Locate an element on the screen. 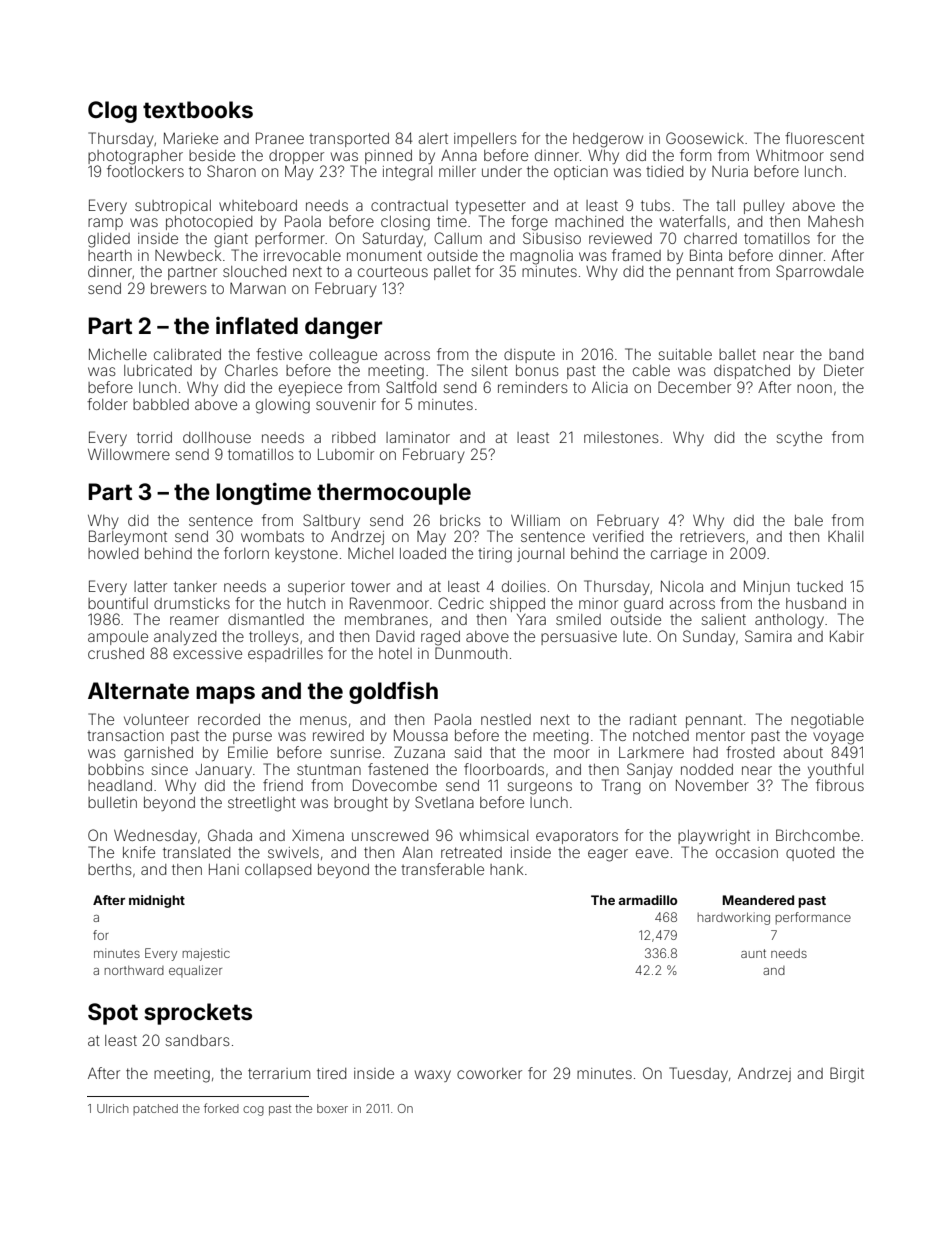 The image size is (952, 1233). Ulrich is located at coordinates (113, 1108).
